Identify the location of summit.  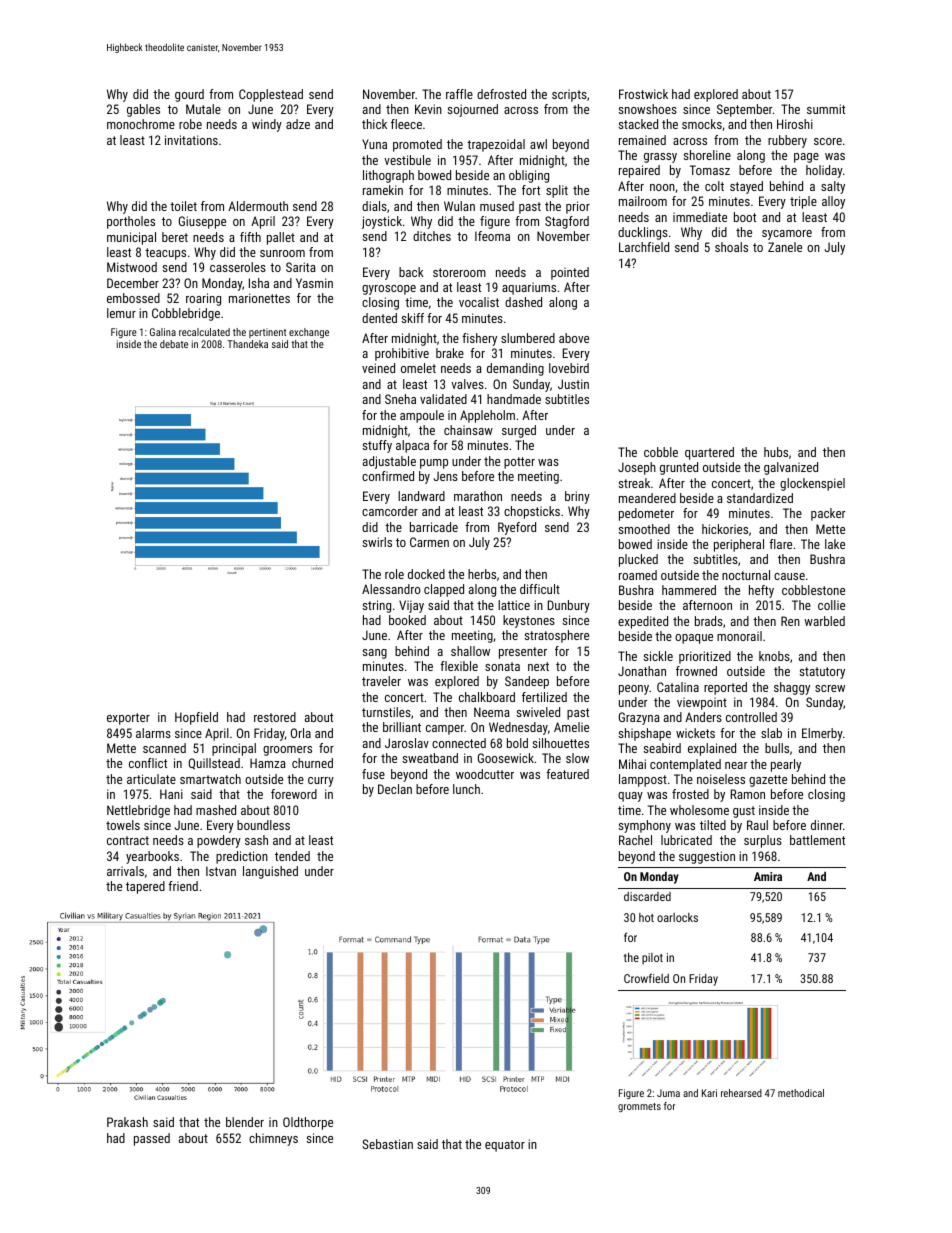
(826, 109).
